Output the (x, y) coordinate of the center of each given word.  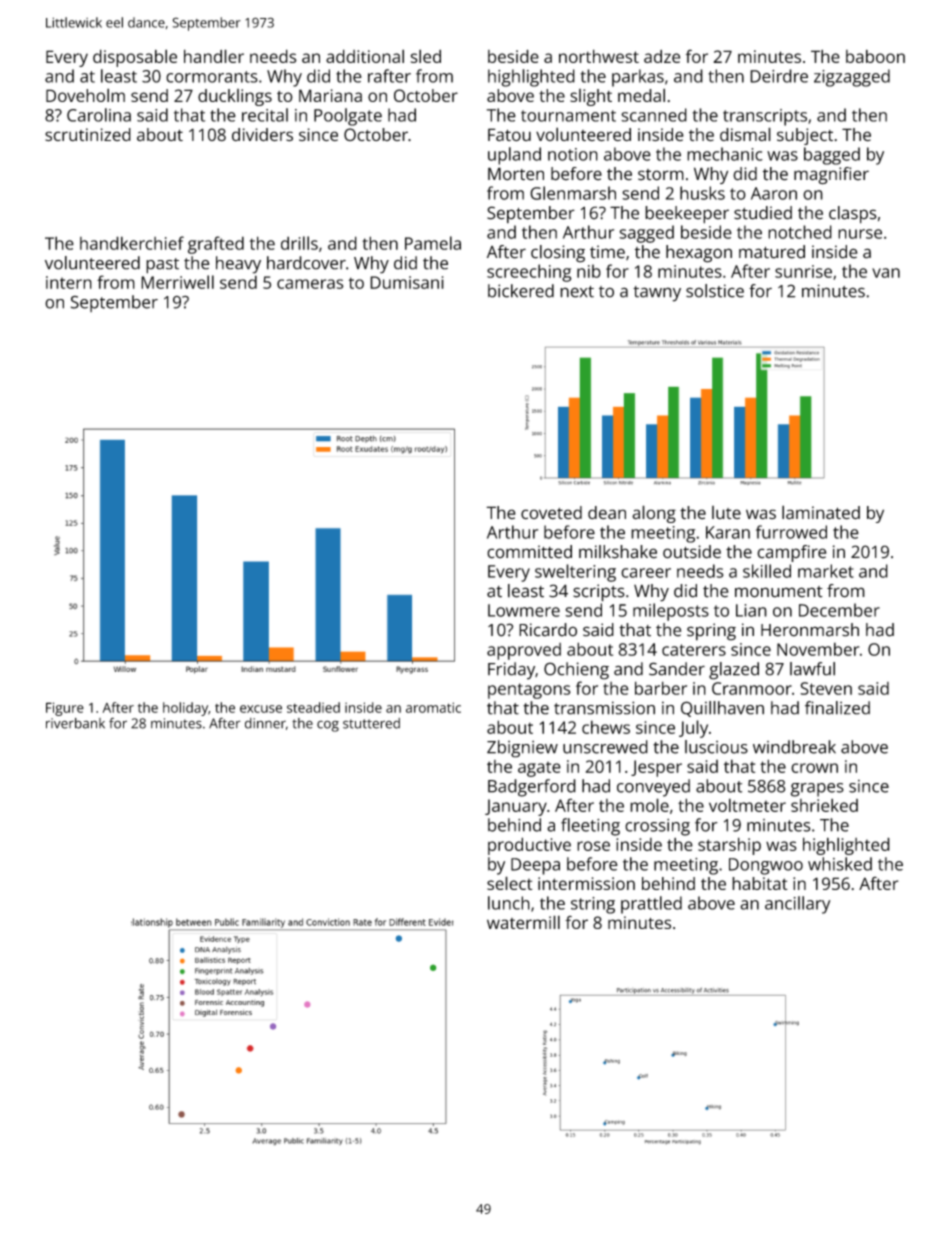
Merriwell (177, 282)
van (886, 273)
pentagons (529, 691)
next (577, 292)
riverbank (75, 723)
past (162, 266)
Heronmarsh (810, 630)
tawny (657, 294)
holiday (185, 709)
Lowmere (524, 610)
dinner (265, 723)
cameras (310, 284)
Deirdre (779, 76)
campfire (792, 553)
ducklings (235, 97)
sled (426, 56)
